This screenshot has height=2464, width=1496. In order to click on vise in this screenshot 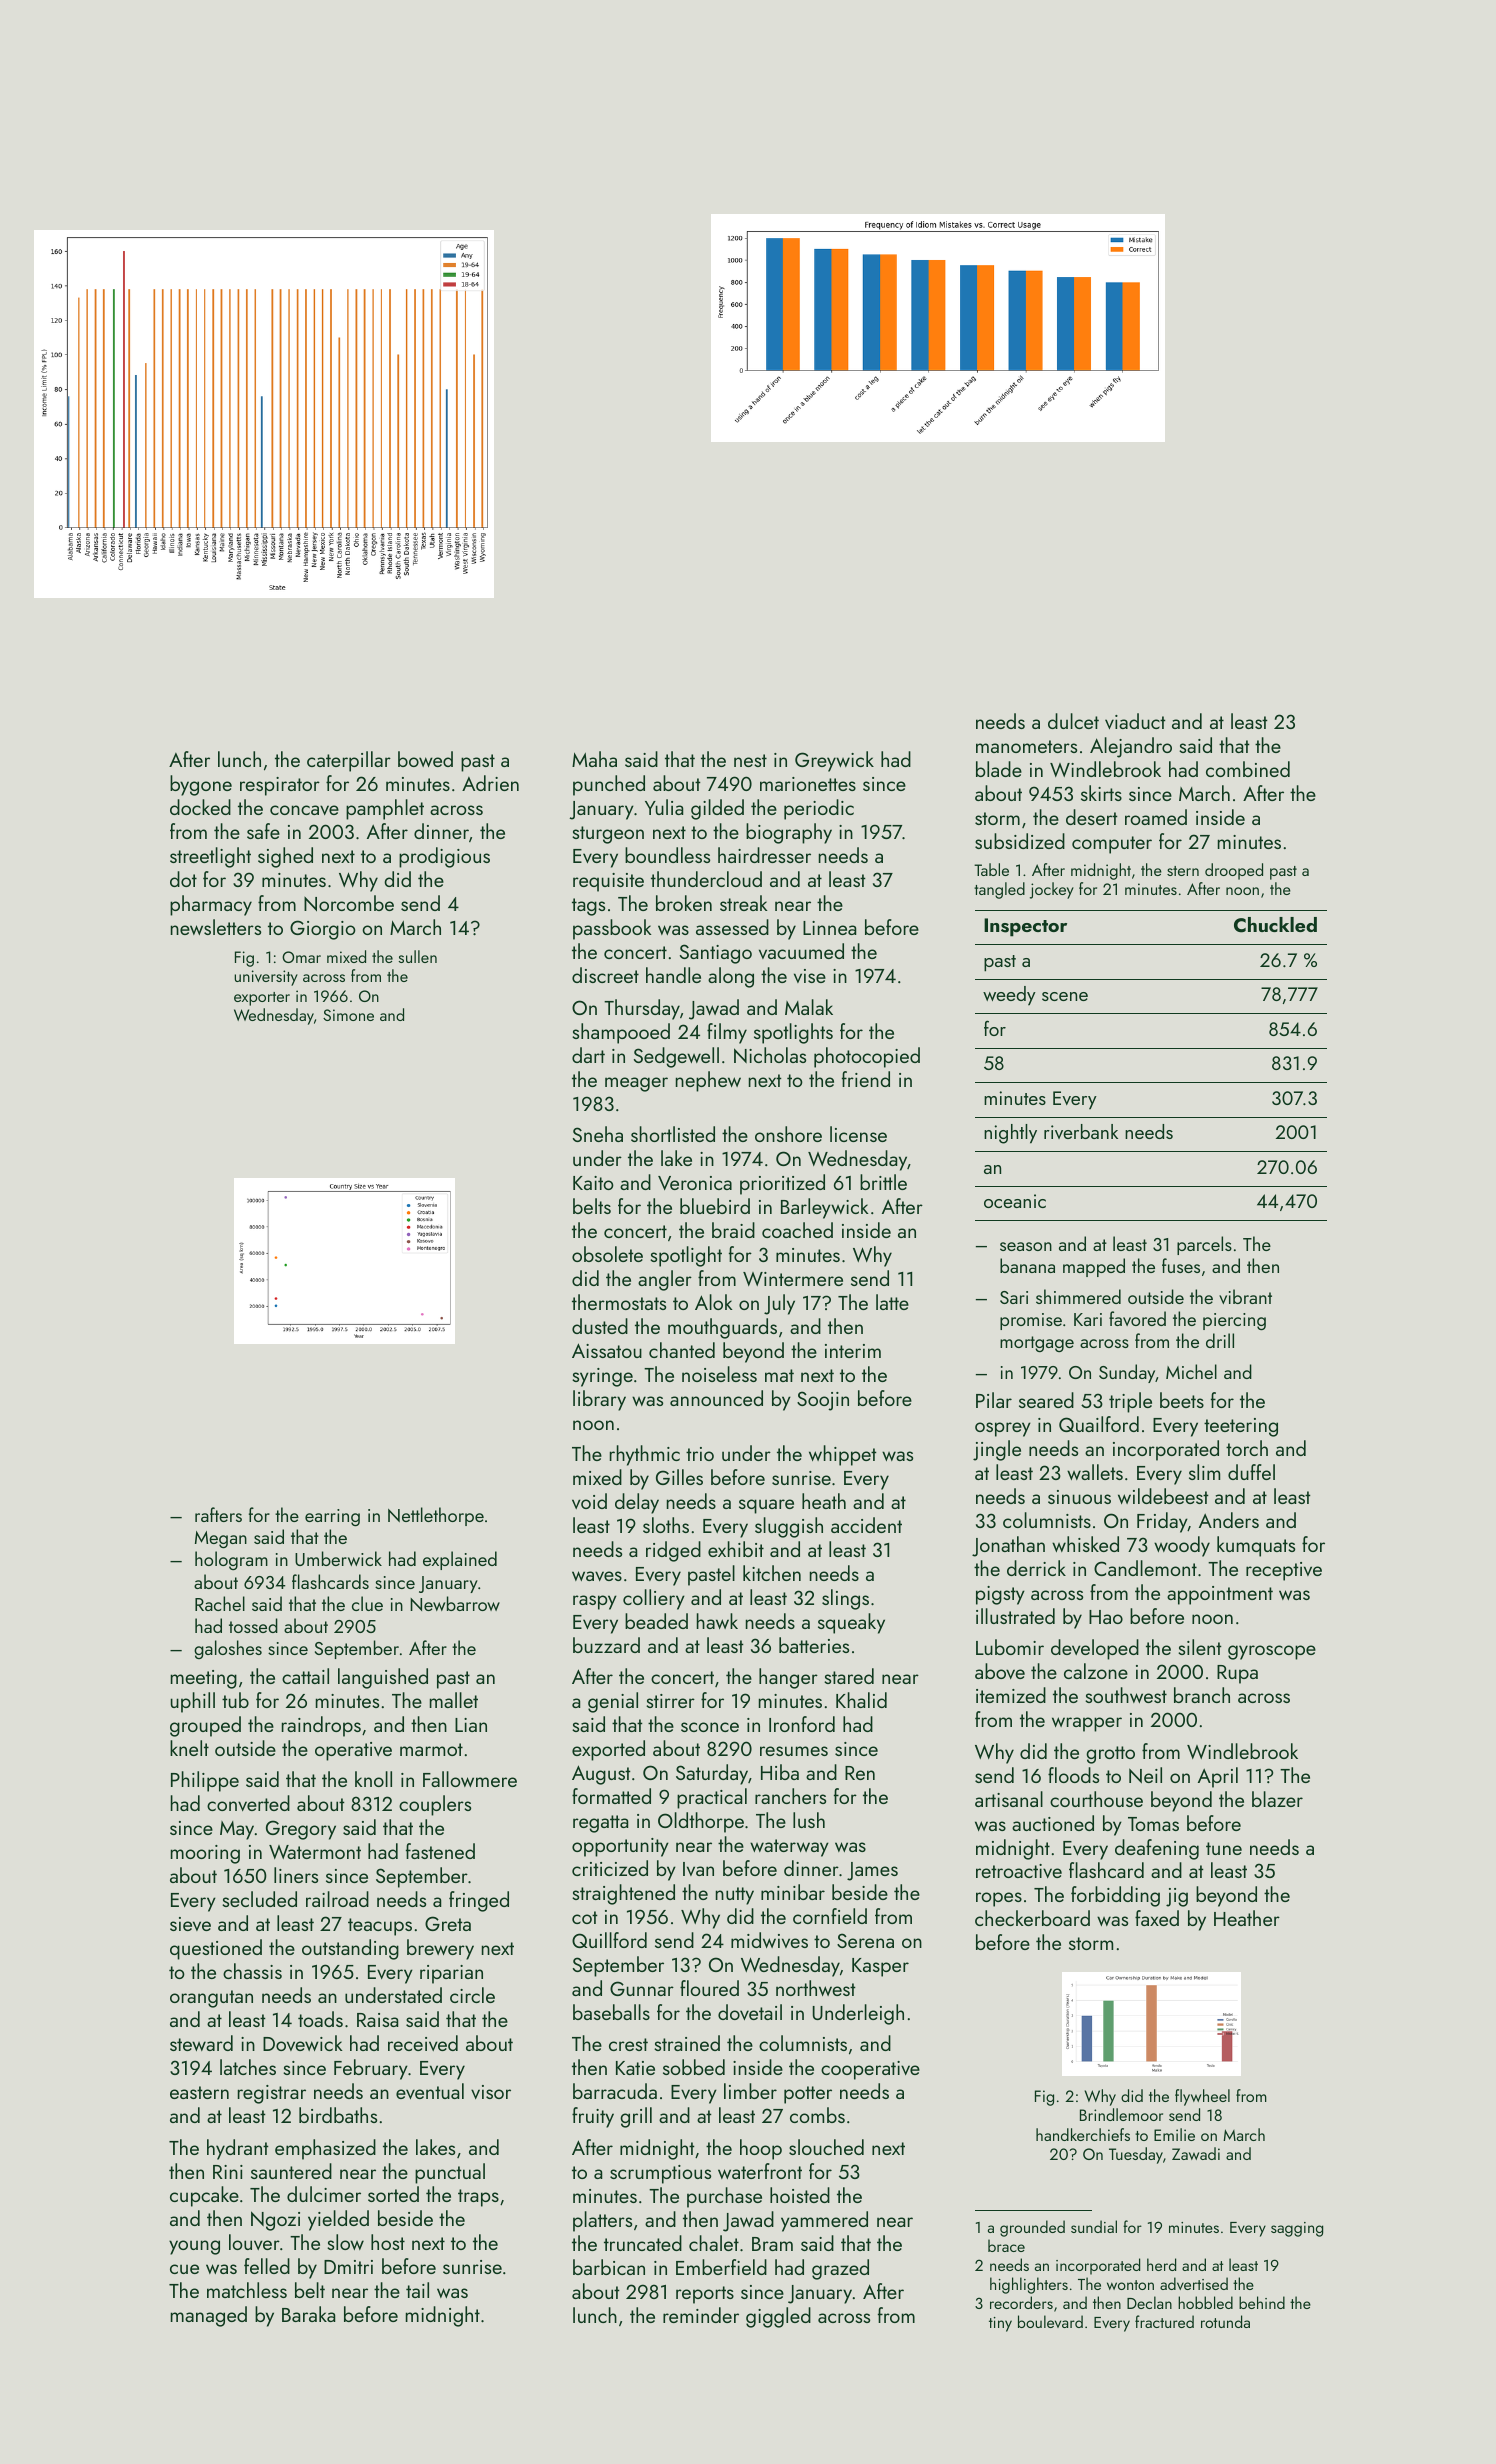, I will do `click(810, 976)`.
